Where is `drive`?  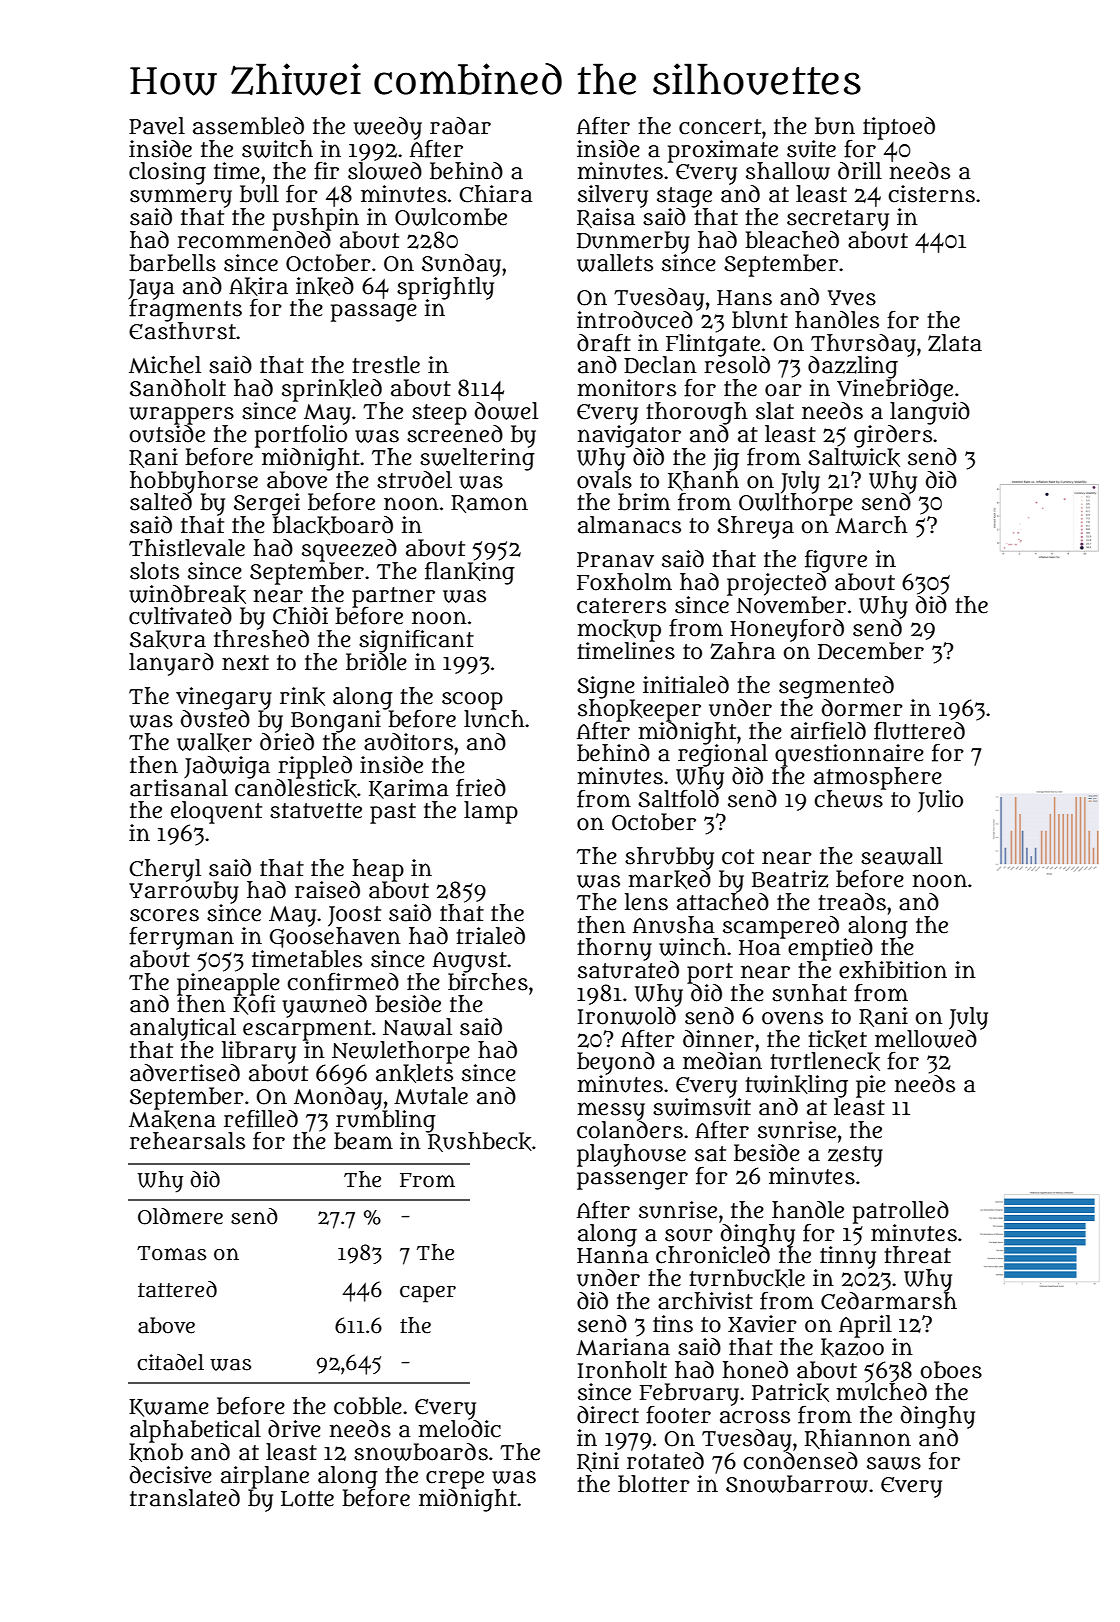
drive is located at coordinates (294, 1429).
